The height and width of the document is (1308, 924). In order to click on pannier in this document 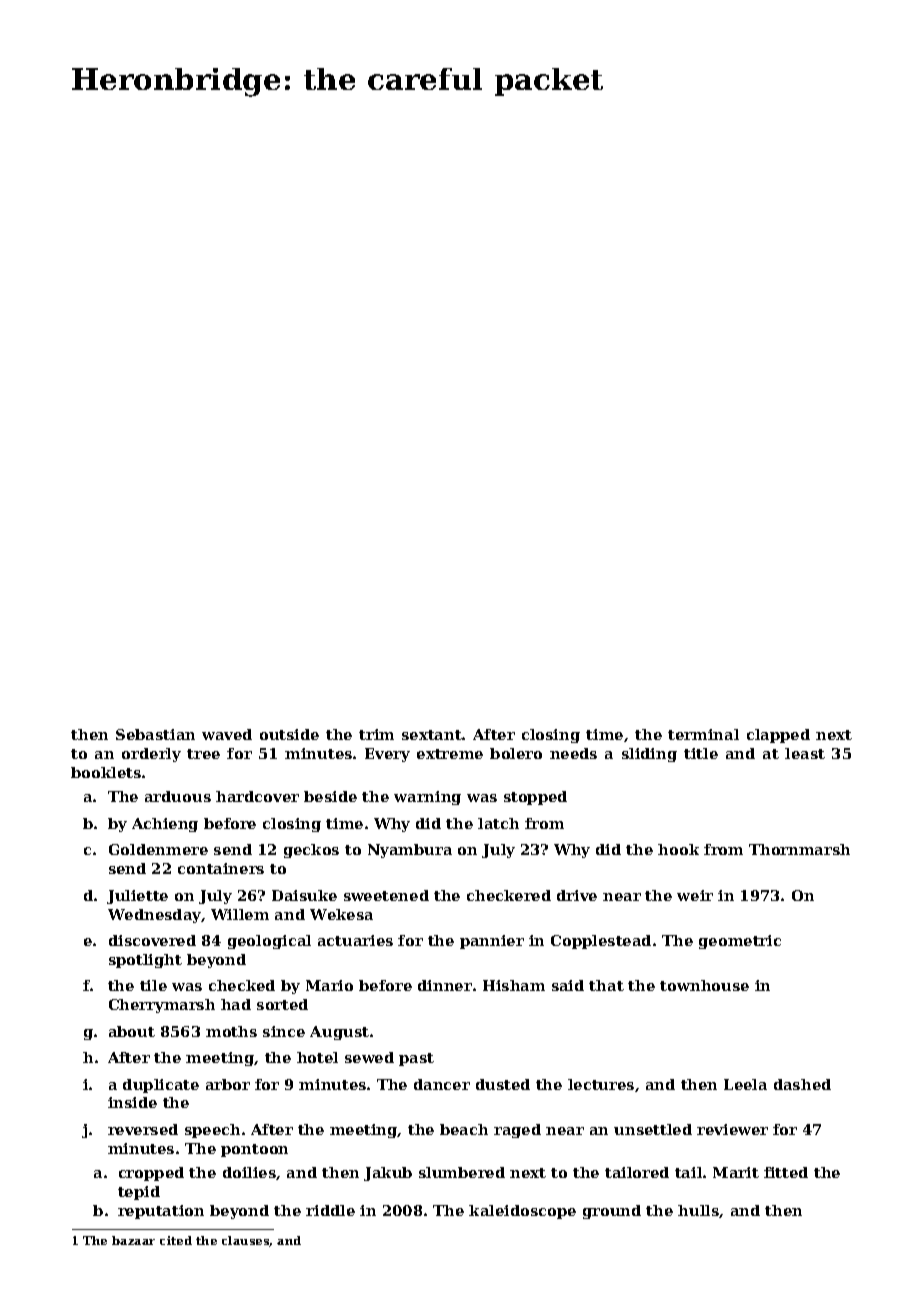, I will do `click(492, 942)`.
